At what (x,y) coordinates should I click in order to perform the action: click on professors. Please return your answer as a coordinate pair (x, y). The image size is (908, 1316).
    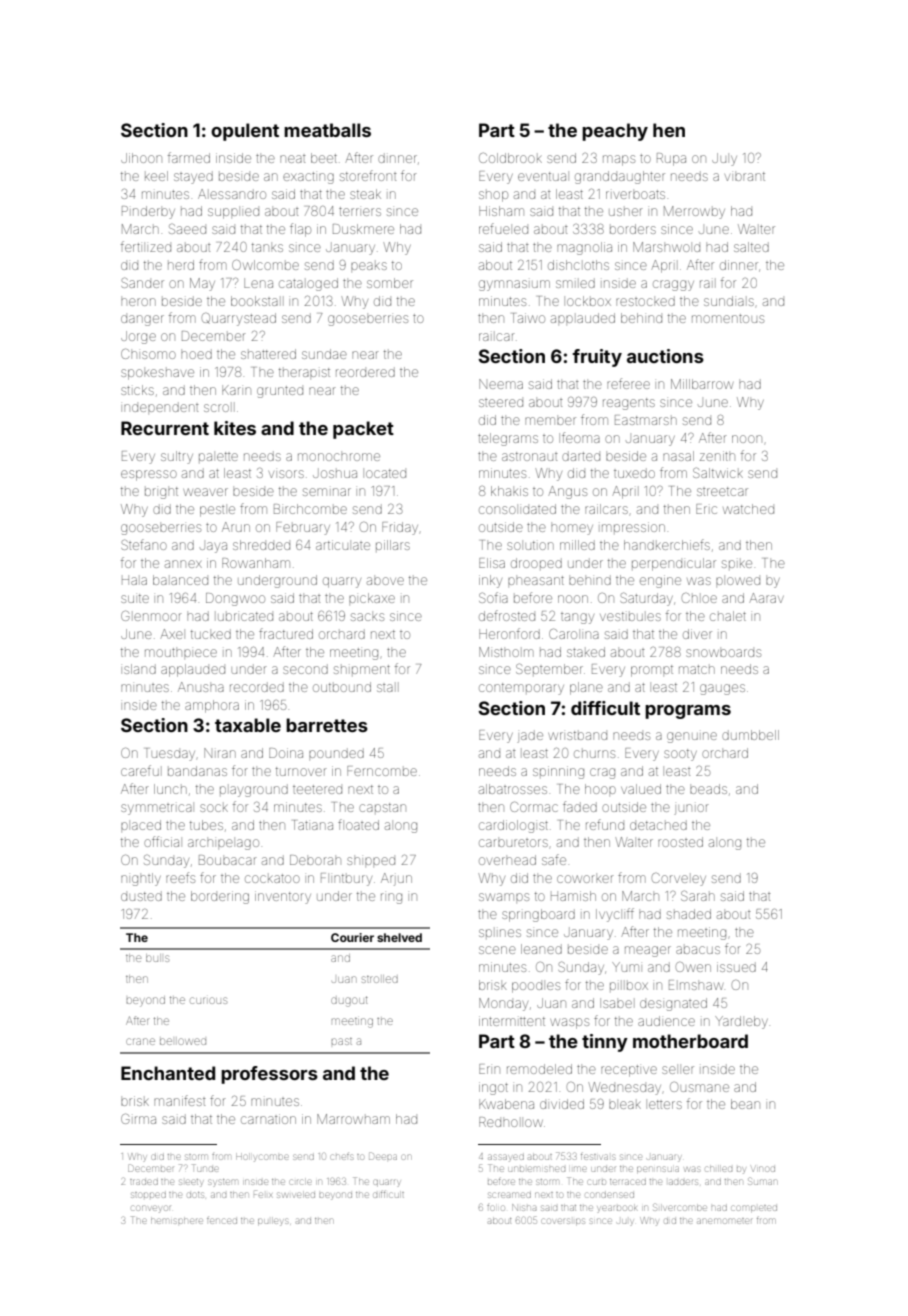
    Looking at the image, I should click on (269, 1075).
